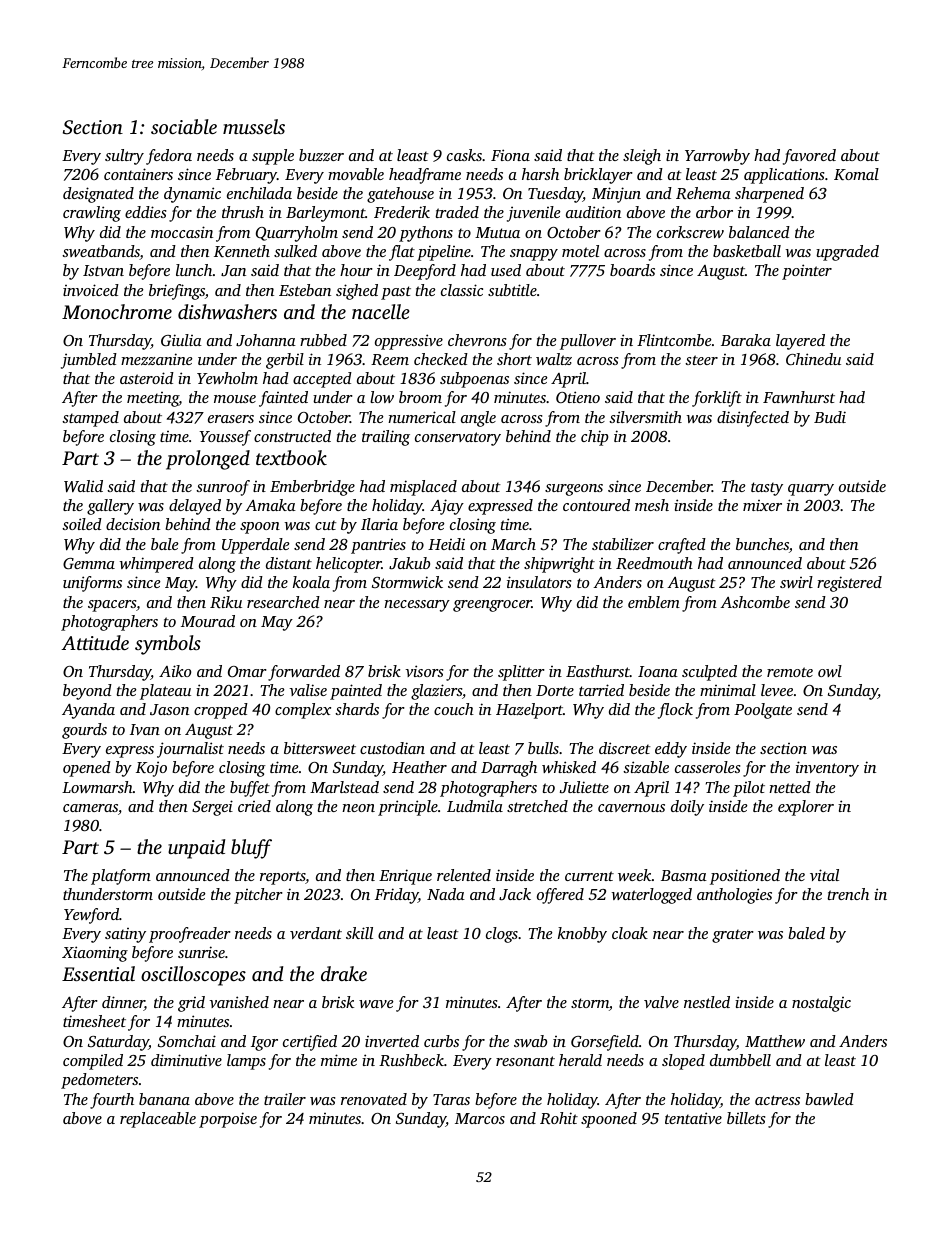 The image size is (952, 1233). I want to click on porpoise, so click(228, 1120).
